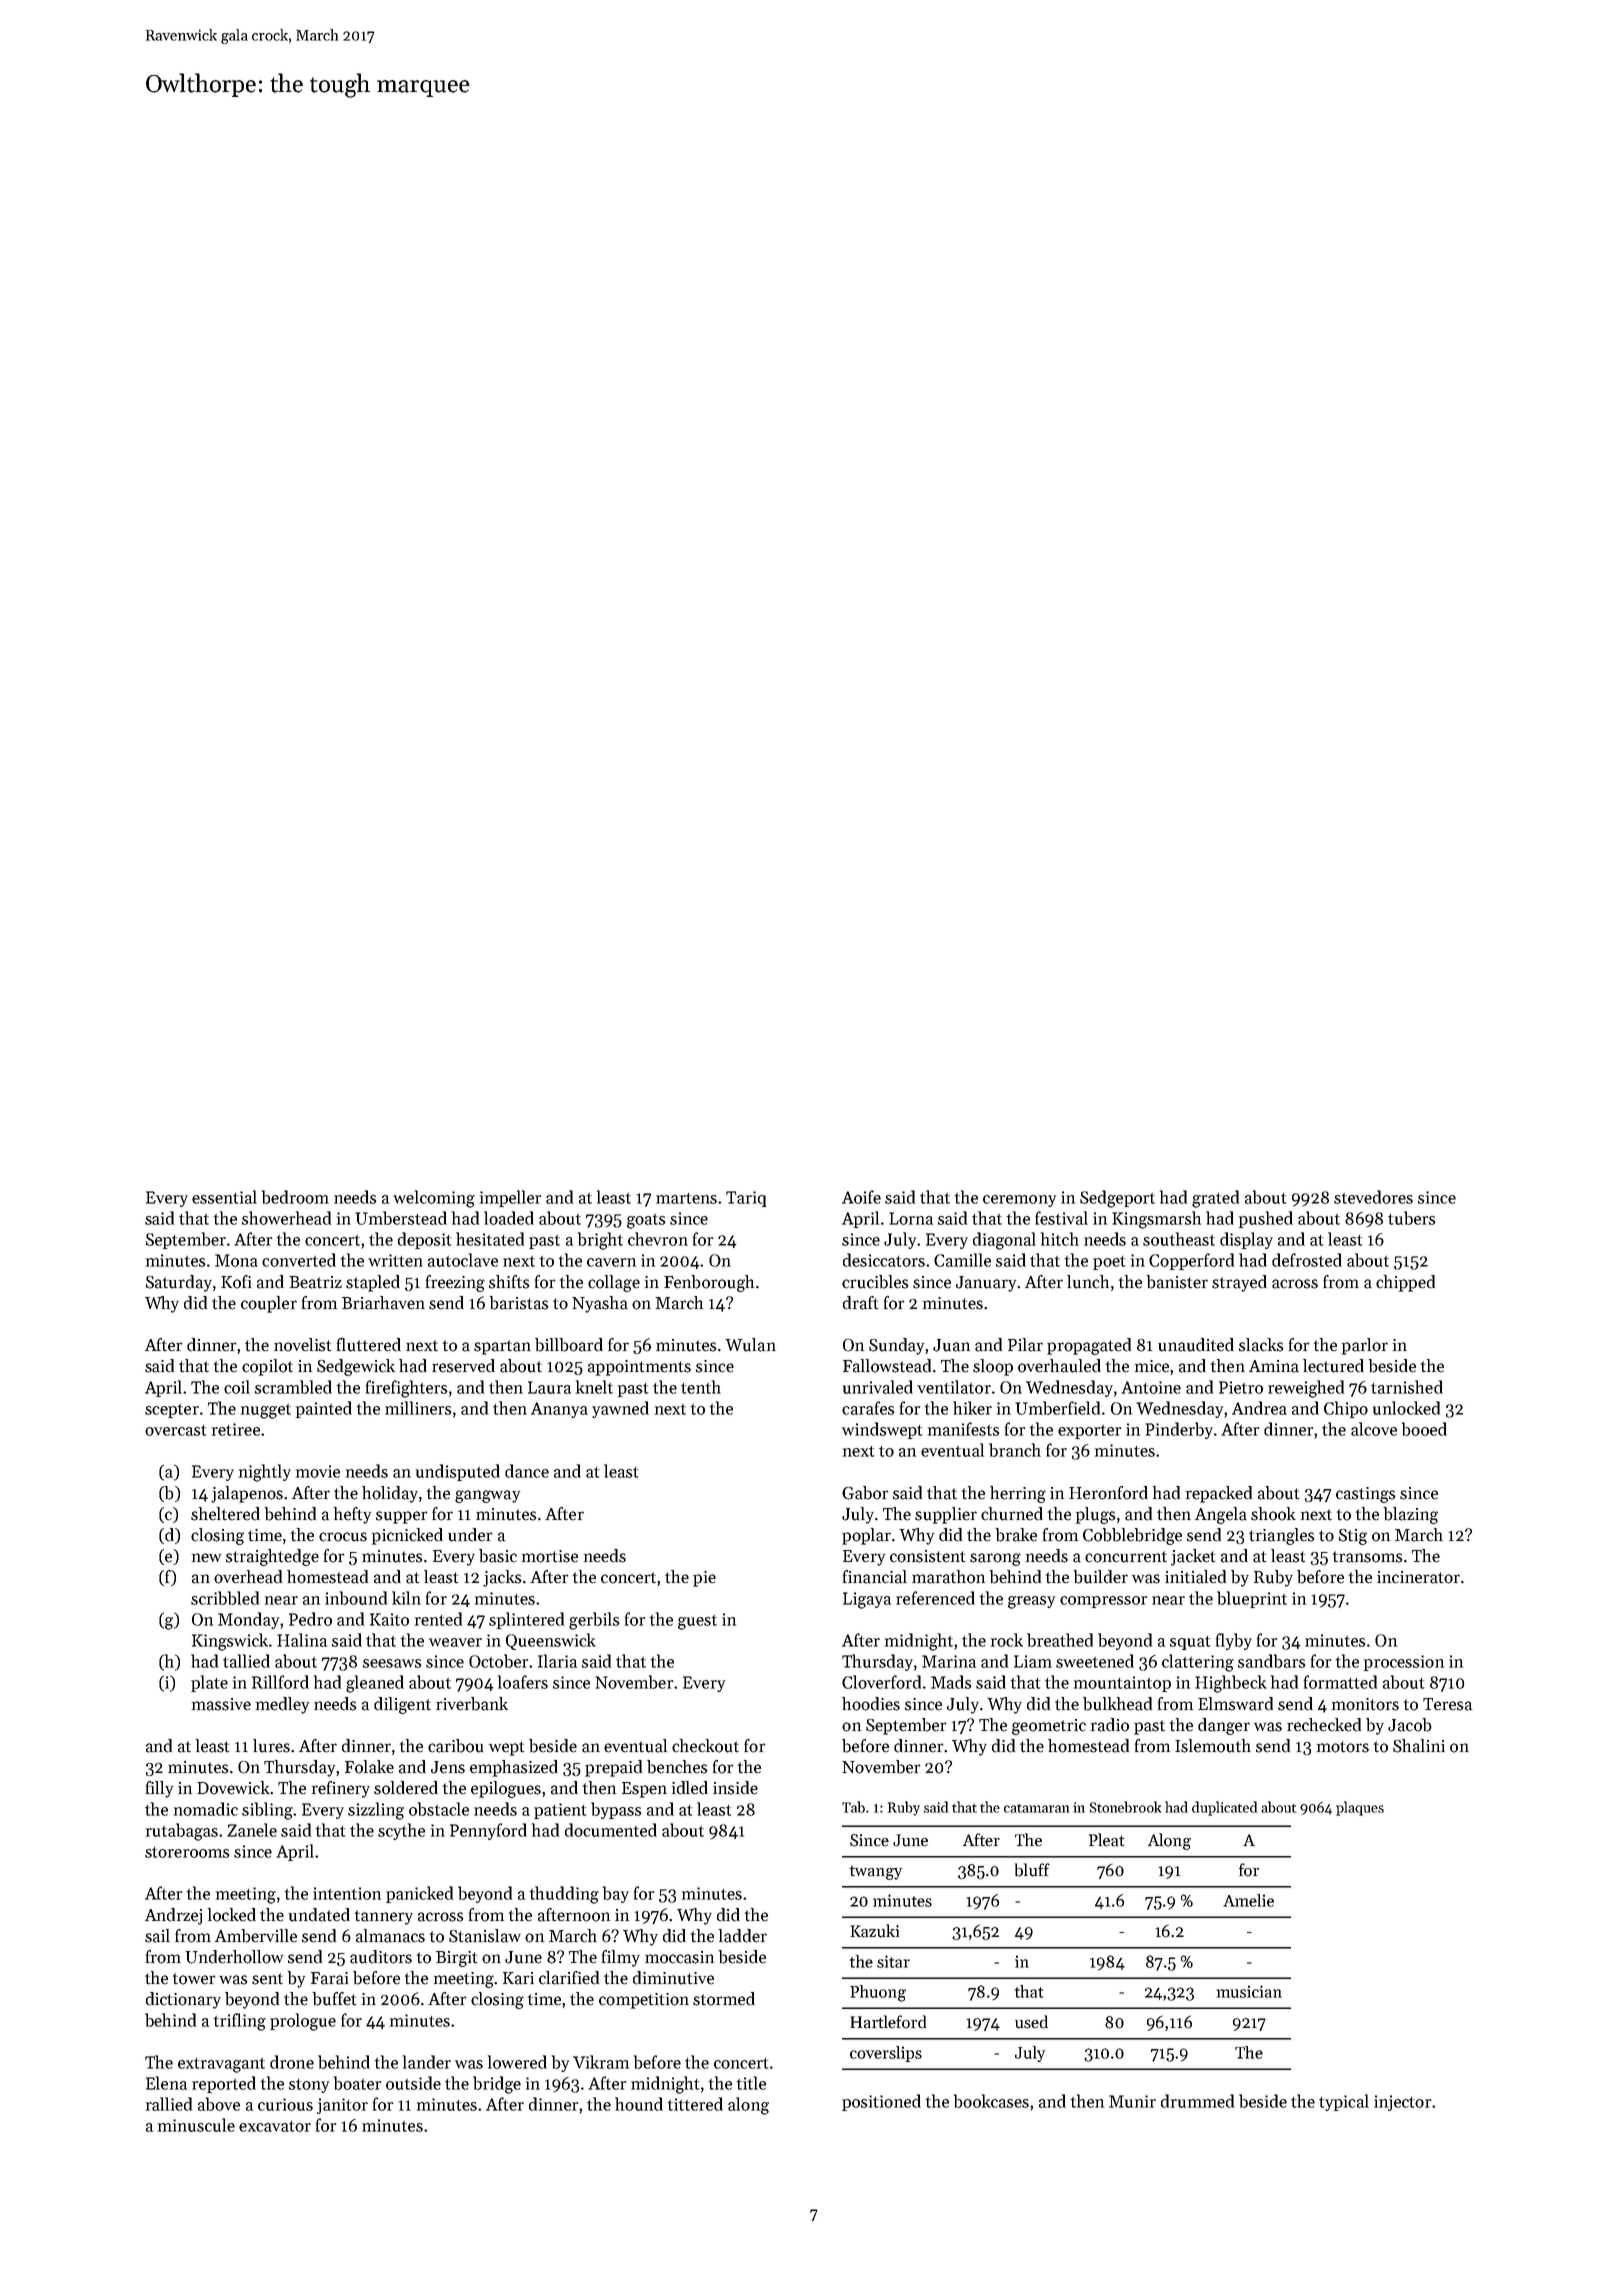 This screenshot has width=1620, height=2292. I want to click on Amelie, so click(1248, 1900).
